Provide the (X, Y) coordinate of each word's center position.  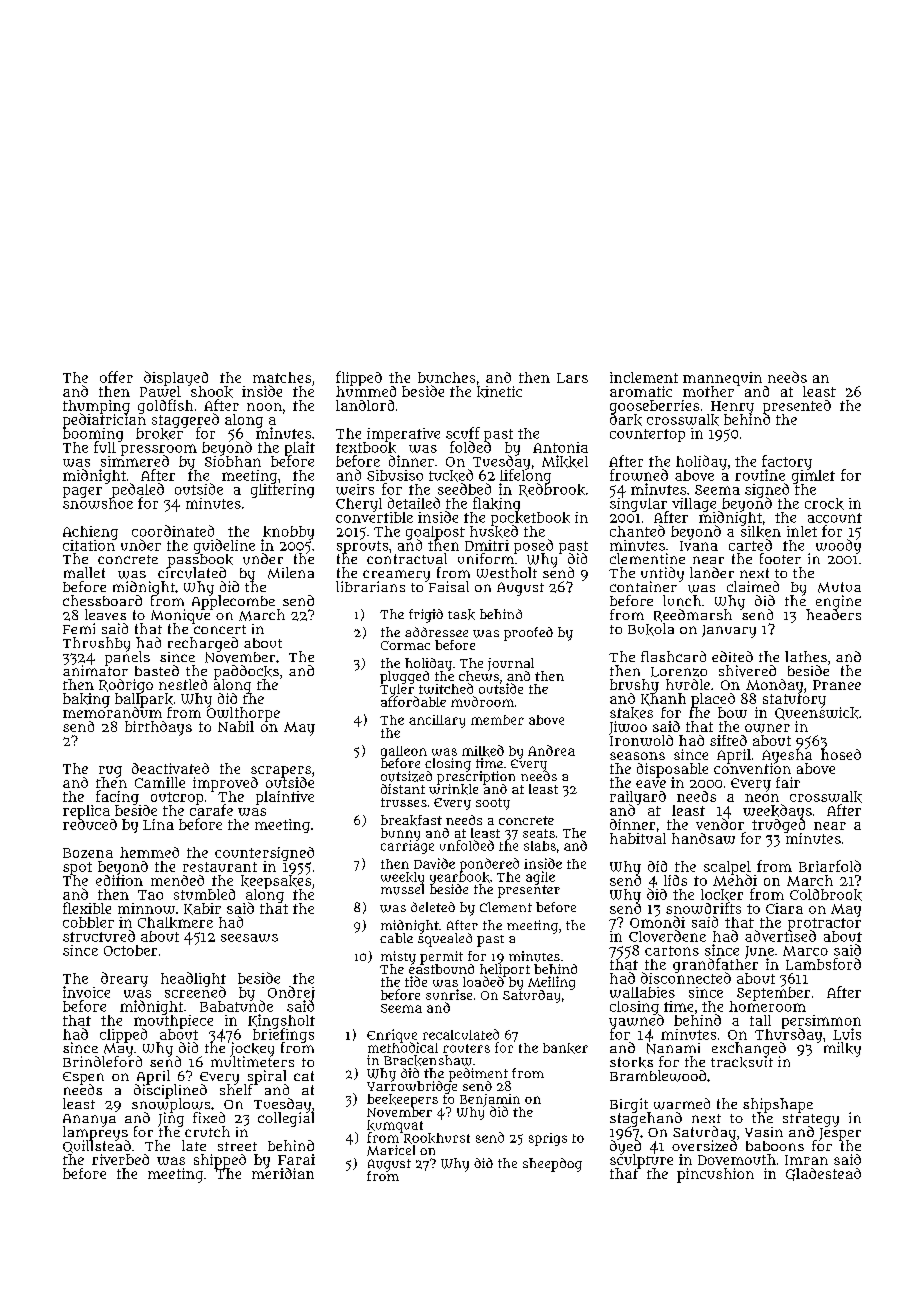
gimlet (813, 477)
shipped (220, 1161)
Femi (79, 628)
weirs (355, 489)
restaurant (220, 867)
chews (479, 676)
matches (282, 377)
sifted (728, 740)
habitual (638, 838)
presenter (529, 891)
